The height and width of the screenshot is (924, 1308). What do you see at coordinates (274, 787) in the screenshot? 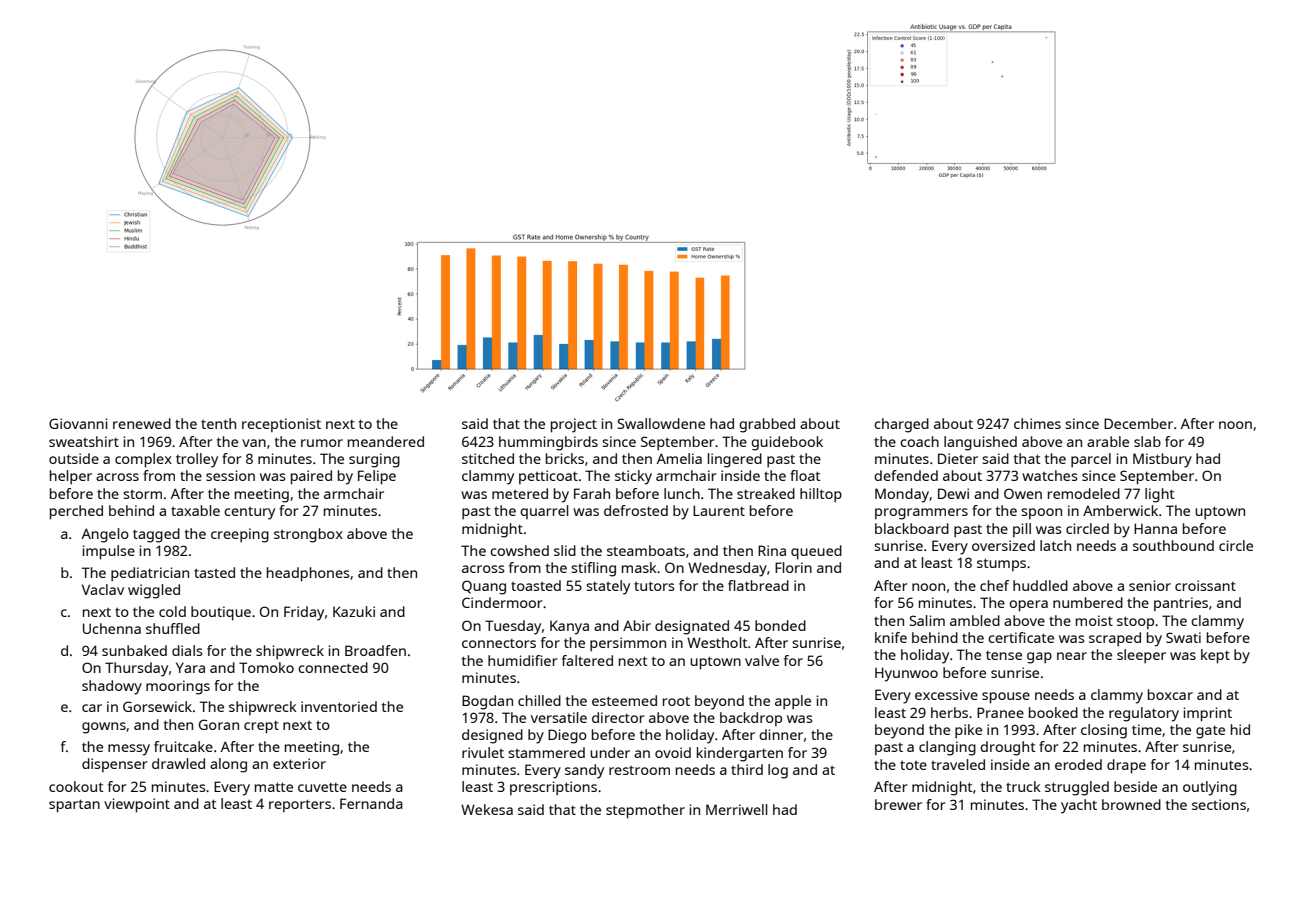
I see `matte` at bounding box center [274, 787].
